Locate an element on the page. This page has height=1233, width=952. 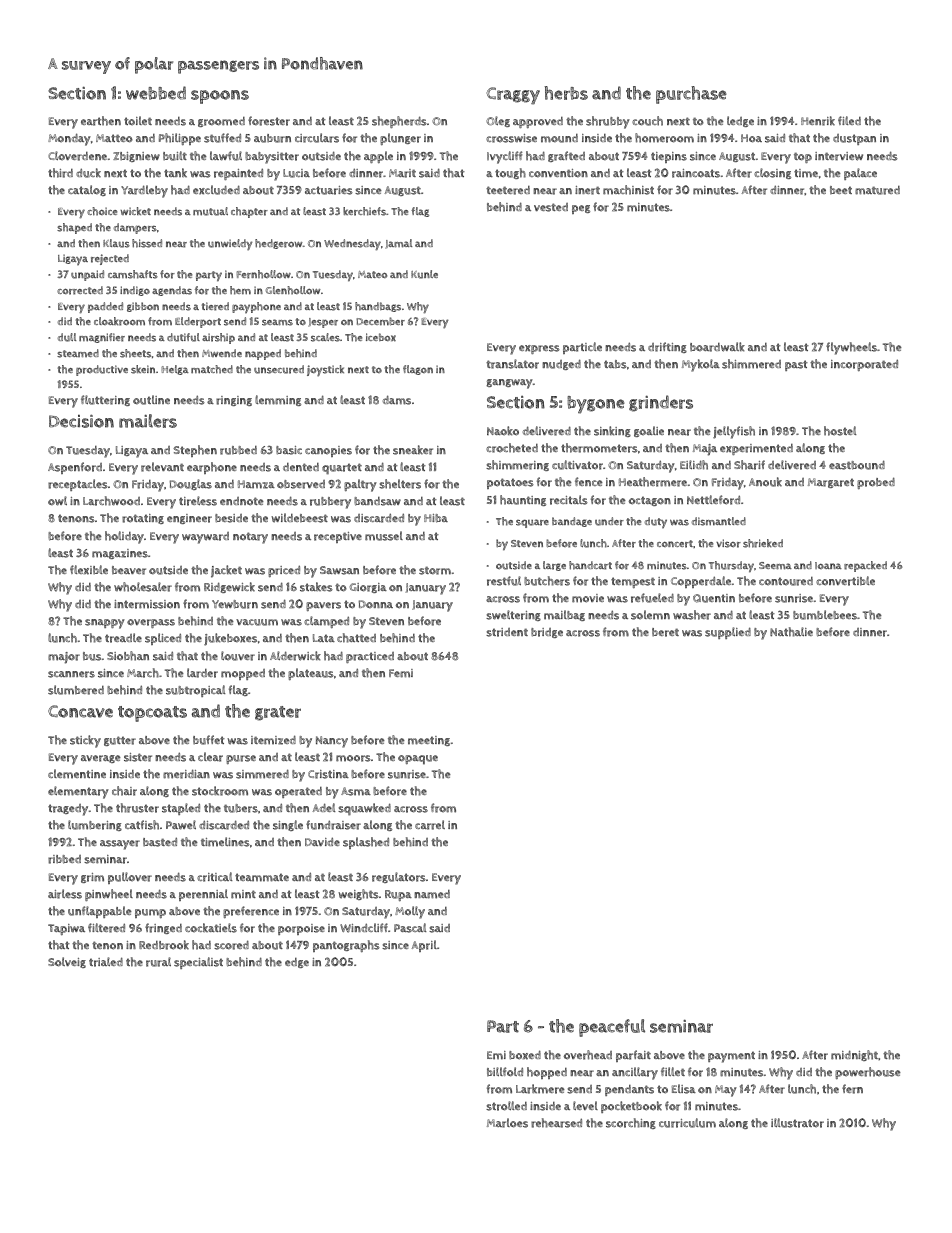
carrel is located at coordinates (430, 825).
